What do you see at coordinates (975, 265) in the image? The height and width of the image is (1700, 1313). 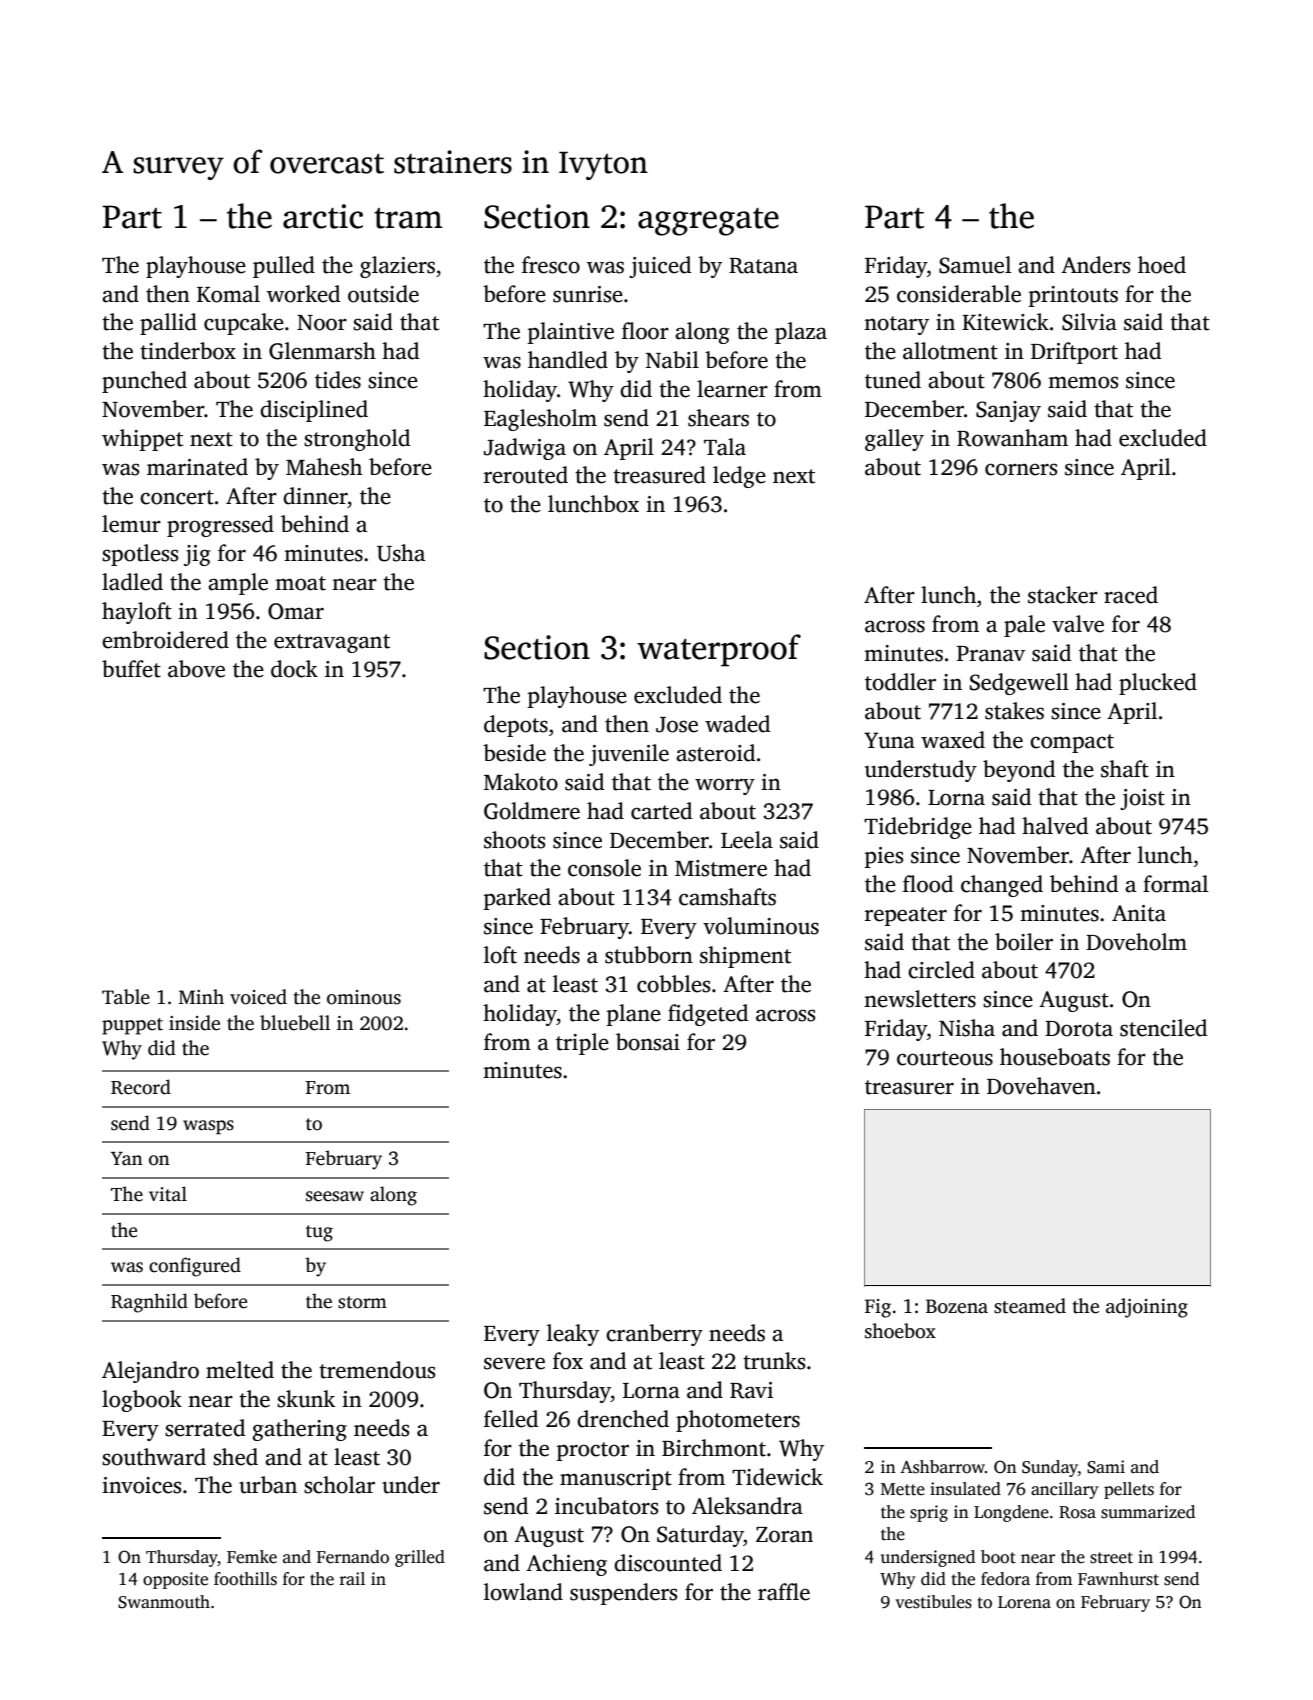 I see `Samuel` at bounding box center [975, 265].
